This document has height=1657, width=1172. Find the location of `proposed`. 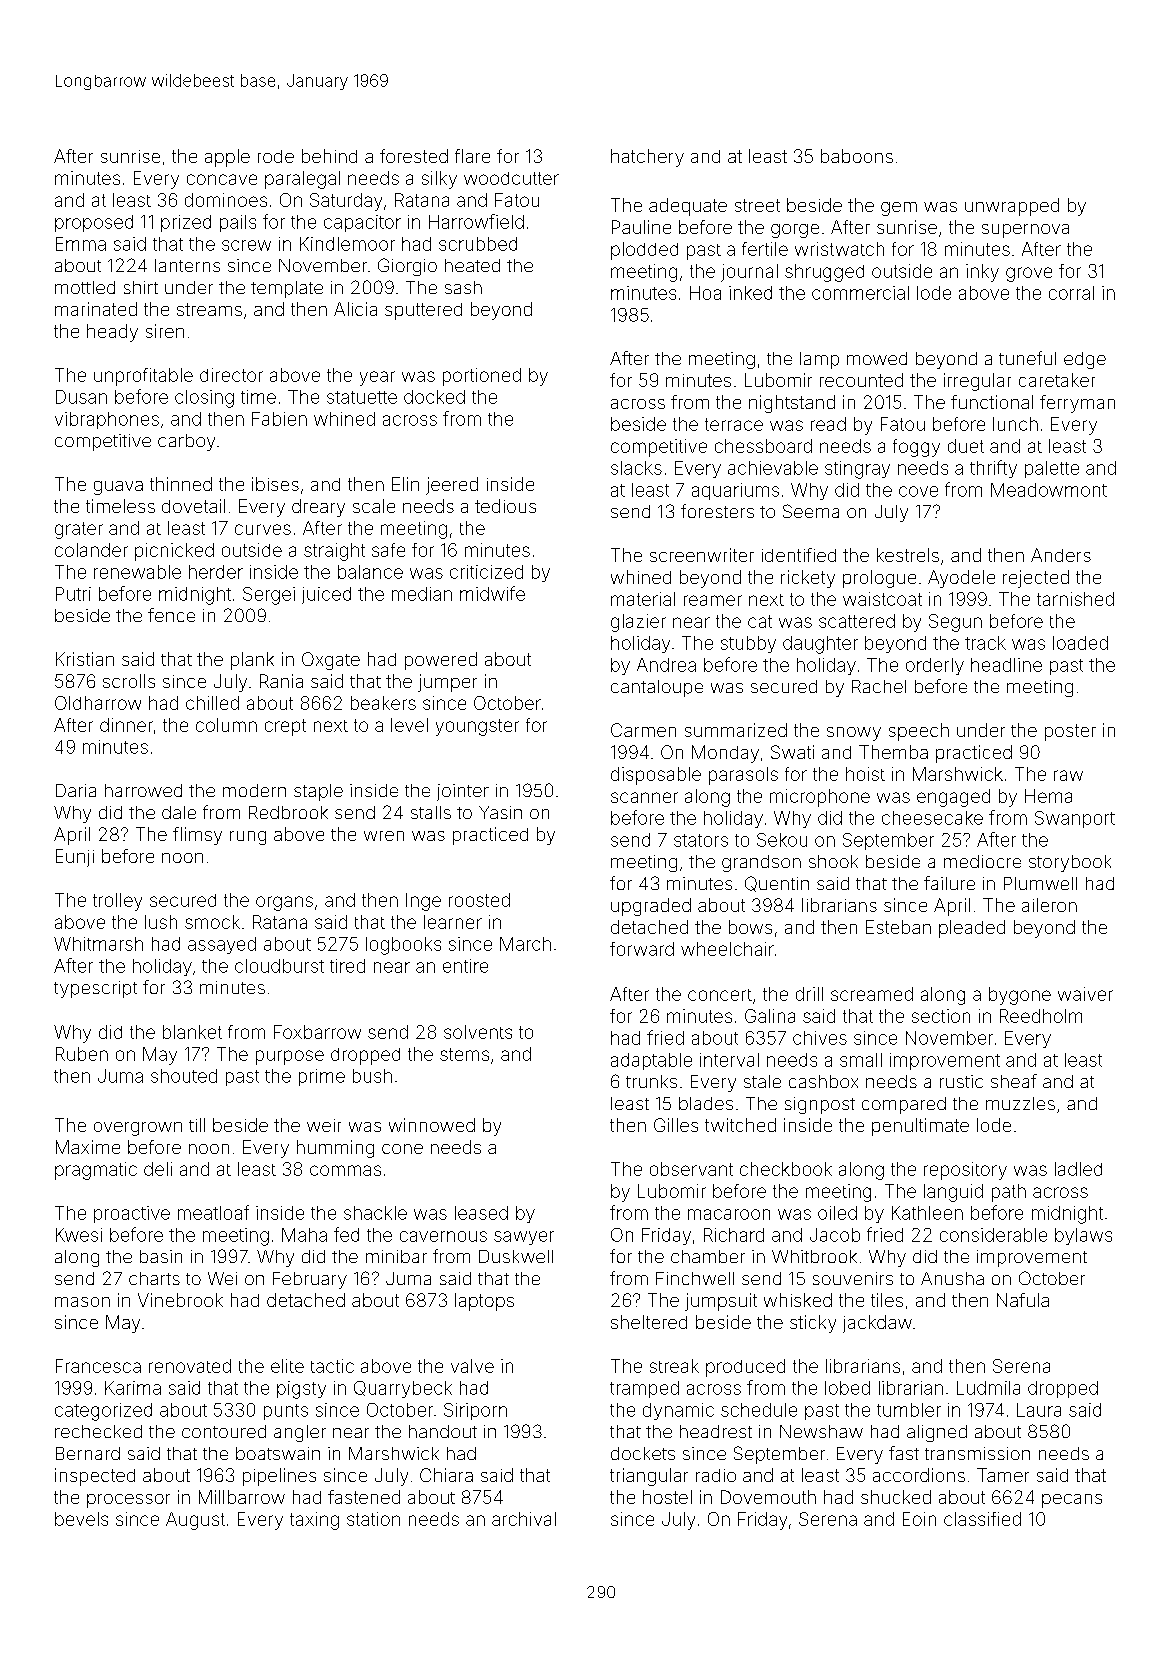

proposed is located at coordinates (94, 223).
